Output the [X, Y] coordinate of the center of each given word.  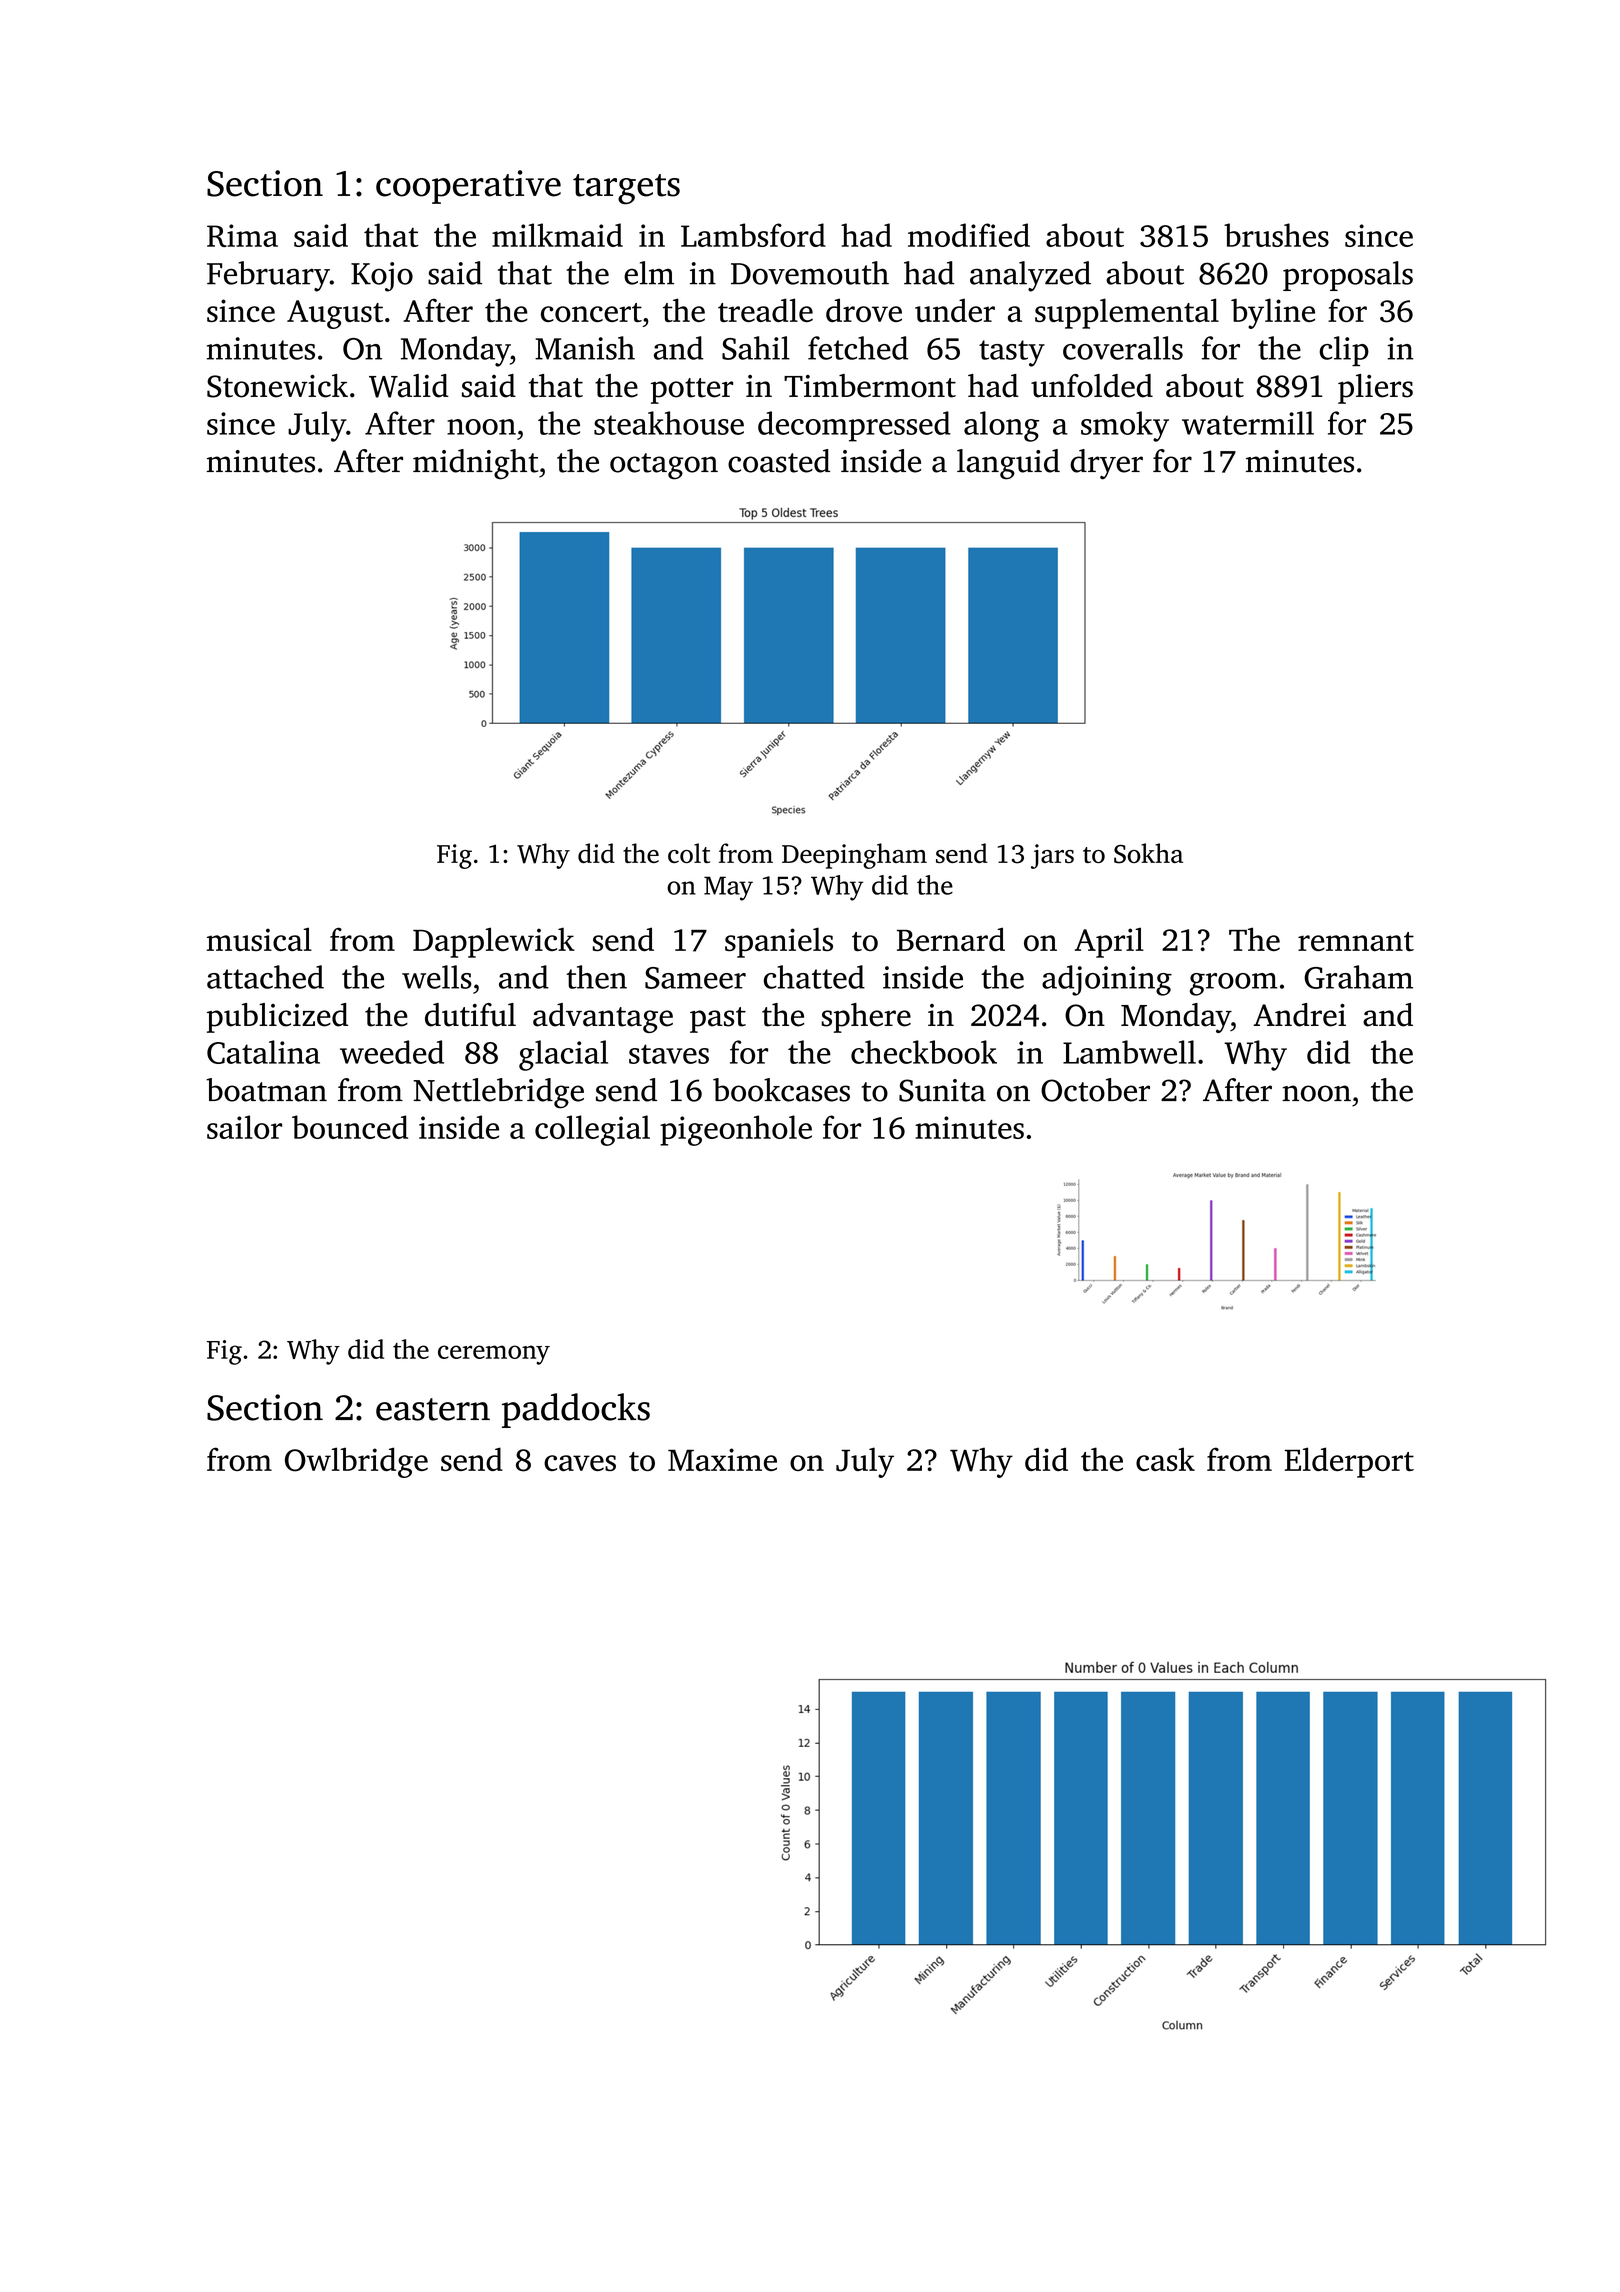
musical [259, 939]
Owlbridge [356, 1462]
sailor [244, 1127]
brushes [1276, 235]
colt [689, 853]
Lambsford [753, 235]
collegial [592, 1130]
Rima [242, 235]
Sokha [1148, 853]
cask [1165, 1459]
